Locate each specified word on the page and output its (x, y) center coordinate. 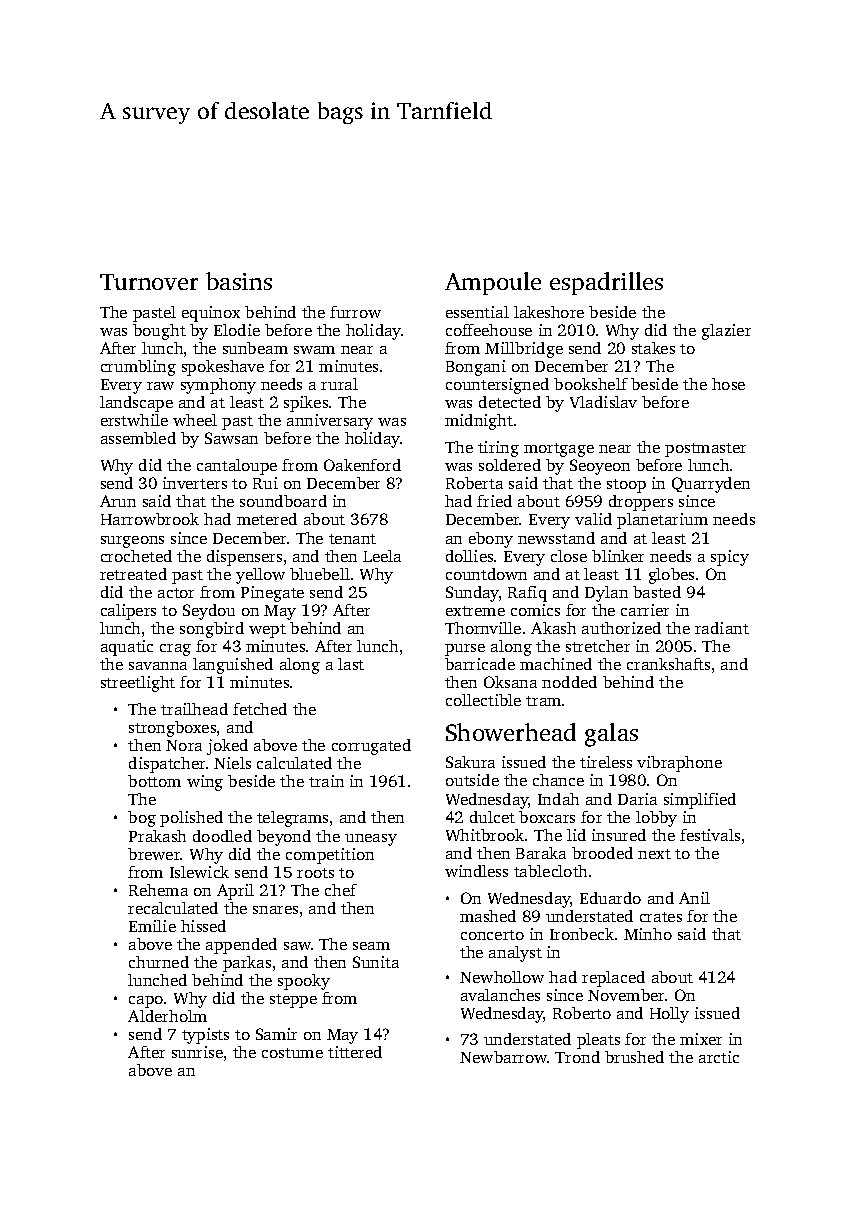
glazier (726, 332)
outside (472, 780)
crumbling (138, 368)
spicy (730, 558)
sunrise (197, 1052)
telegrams (292, 819)
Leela (382, 556)
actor (176, 593)
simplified (700, 801)
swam (314, 350)
